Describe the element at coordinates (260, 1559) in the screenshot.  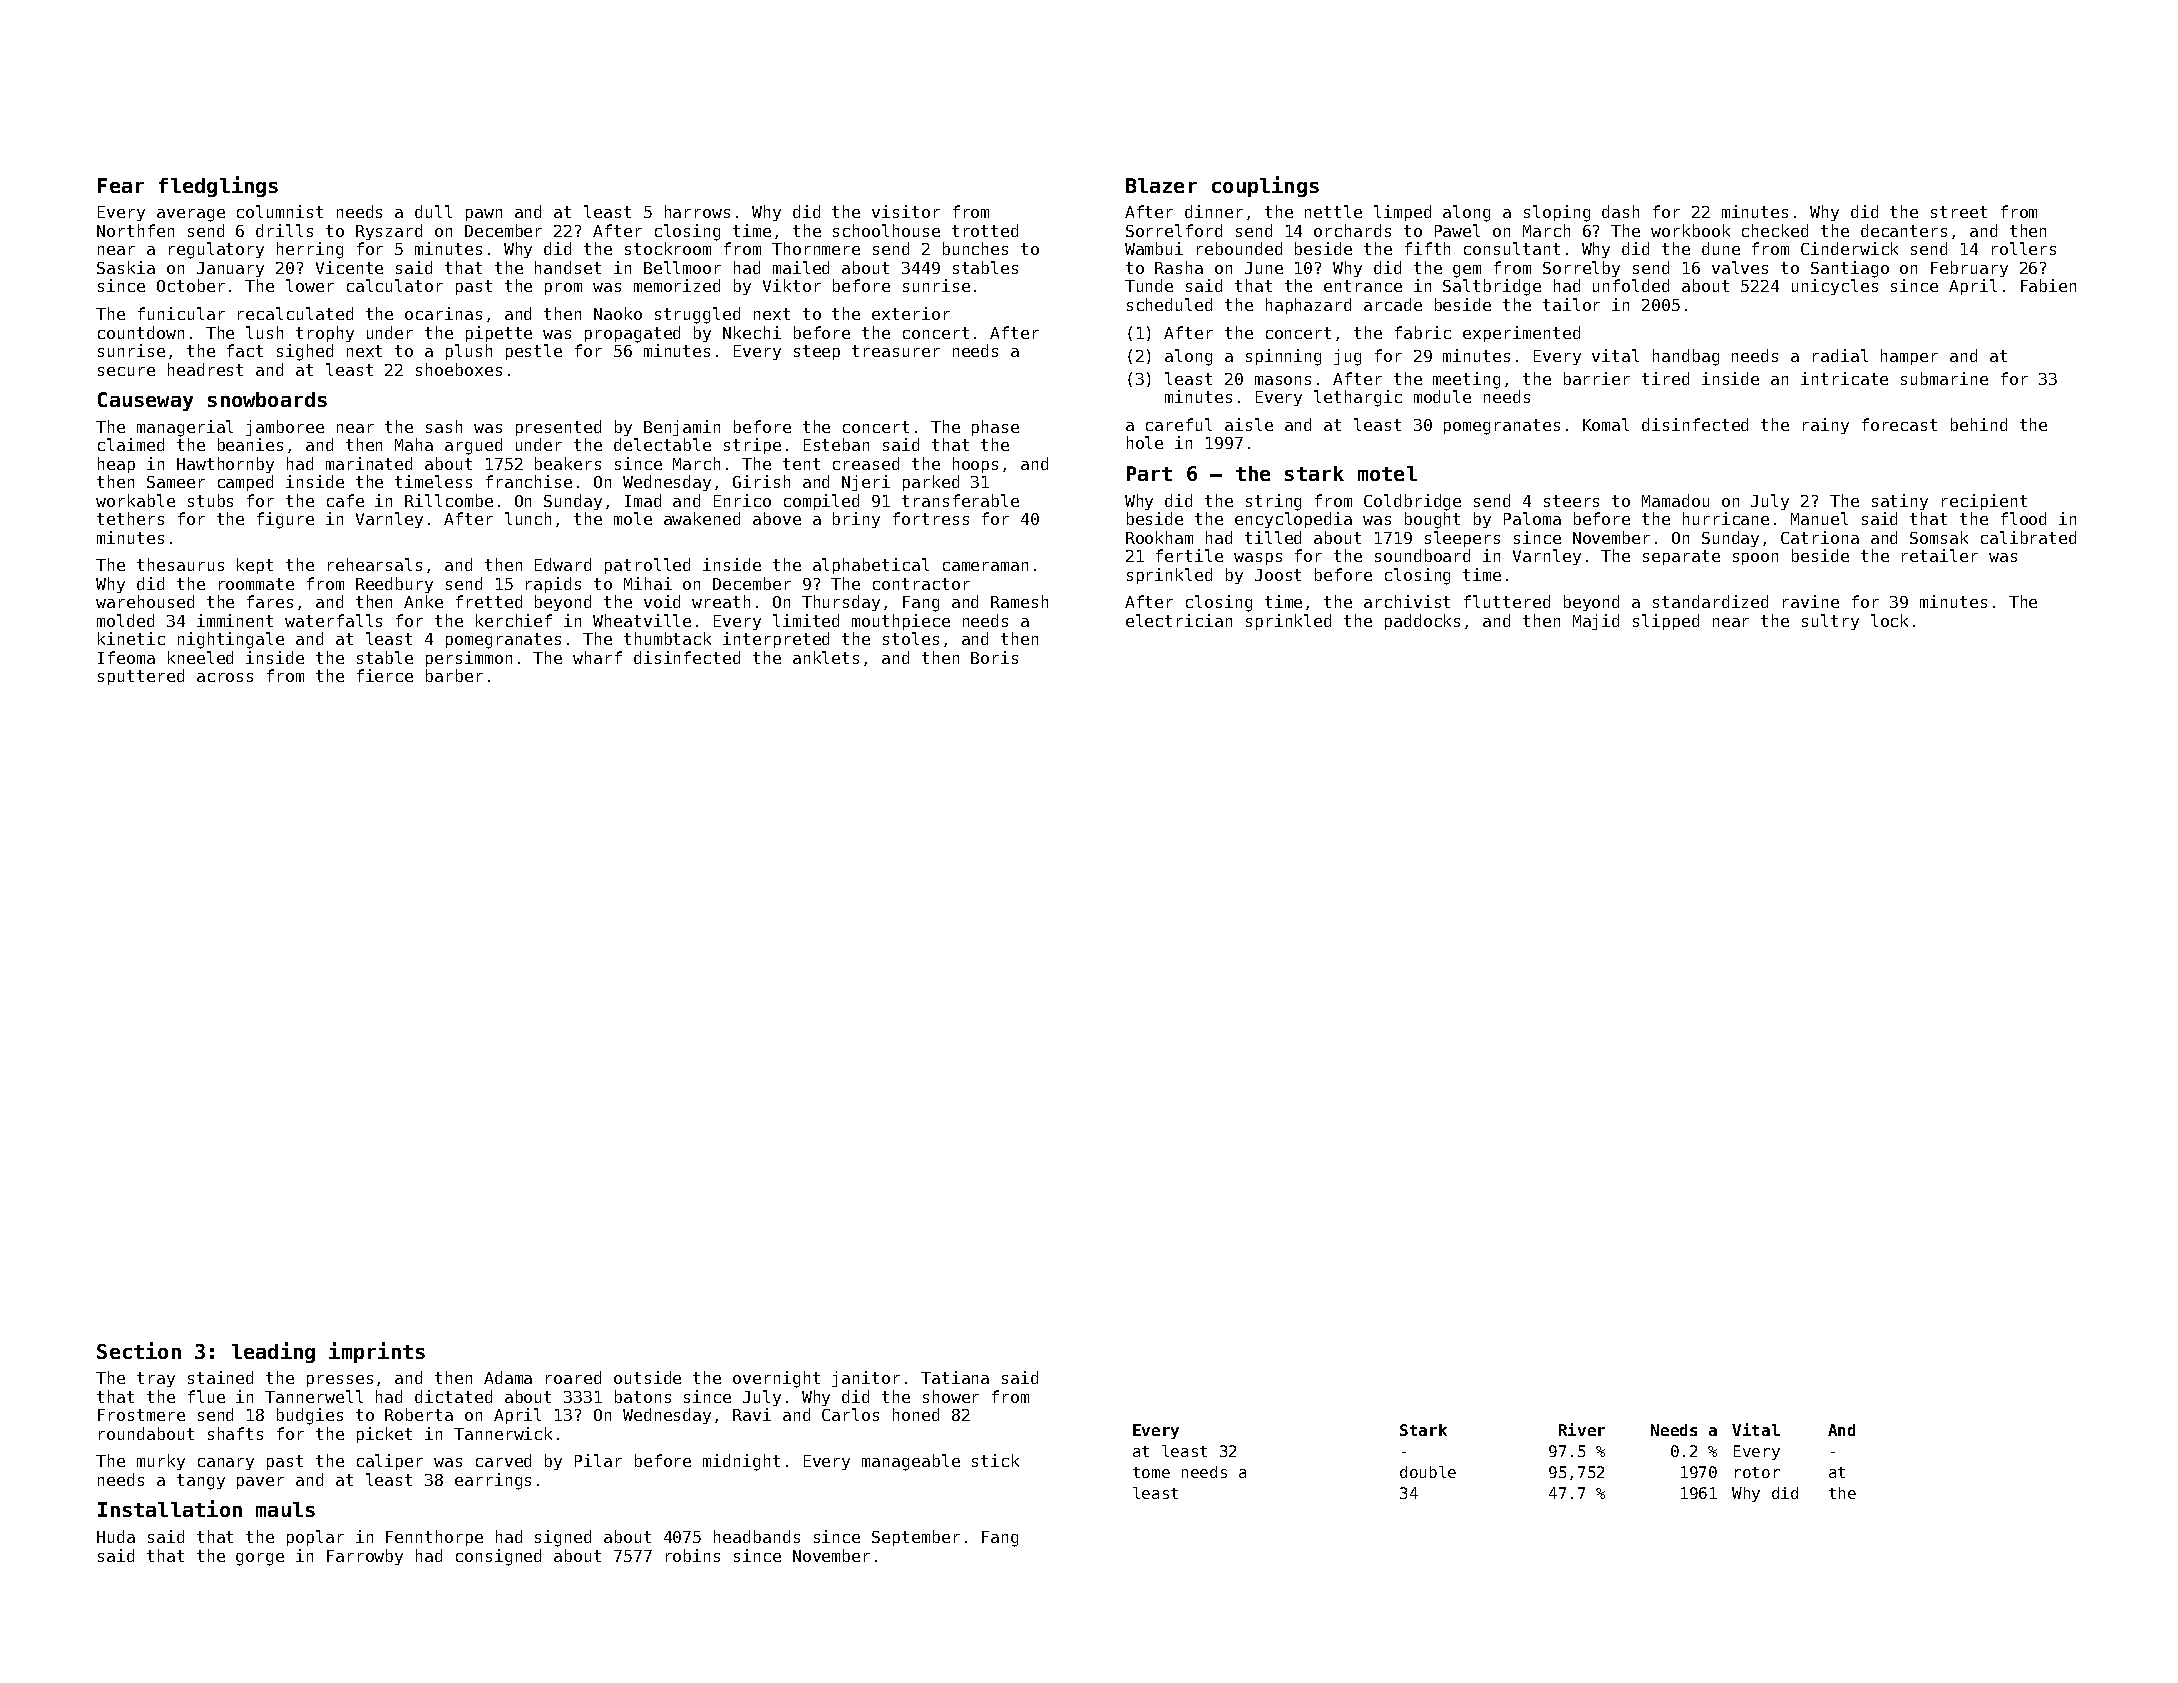
I see `gorge` at that location.
